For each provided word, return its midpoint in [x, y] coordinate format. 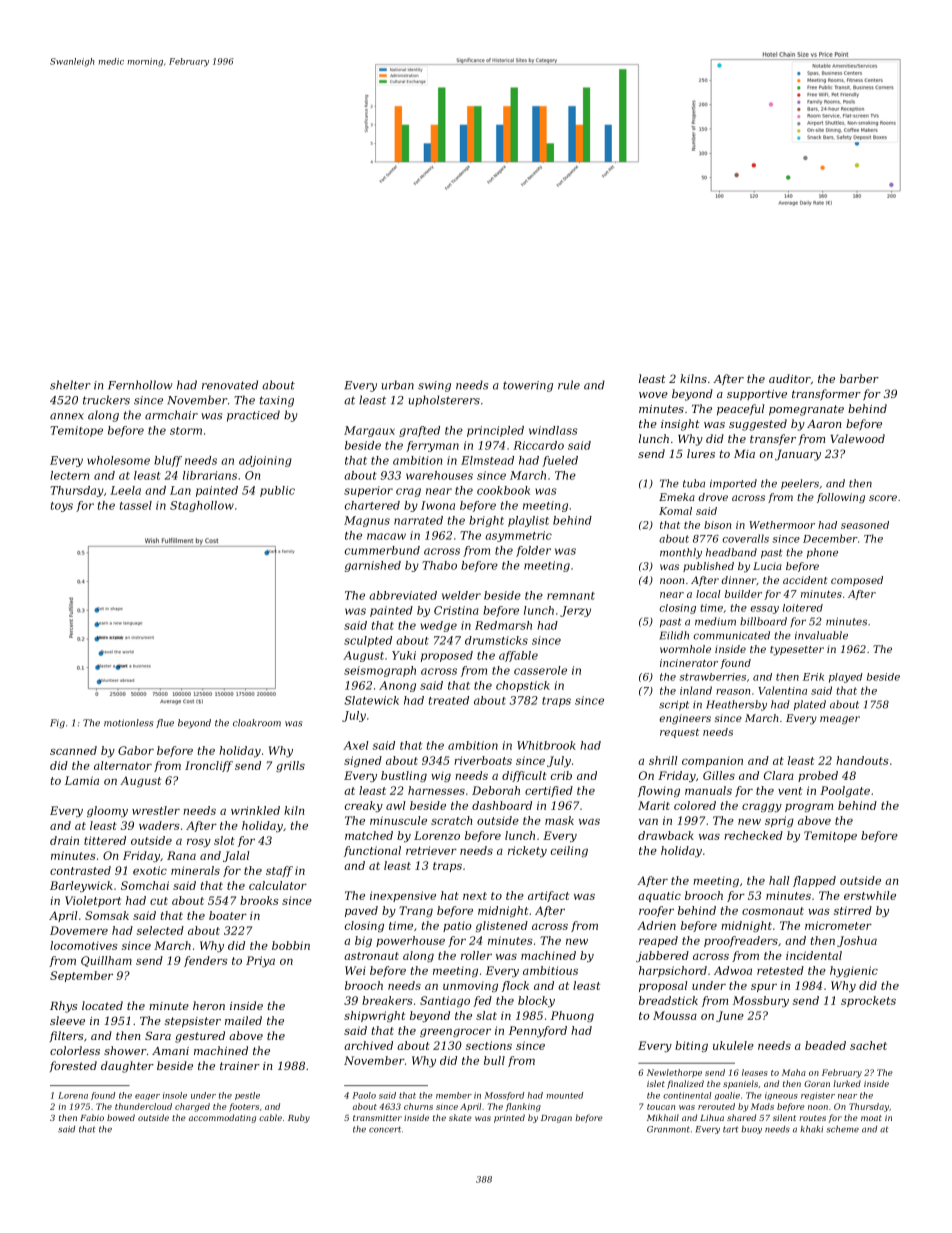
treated [449, 700]
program [809, 808]
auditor [790, 378]
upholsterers [444, 401]
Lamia [82, 780]
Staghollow [202, 506]
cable [270, 1117]
